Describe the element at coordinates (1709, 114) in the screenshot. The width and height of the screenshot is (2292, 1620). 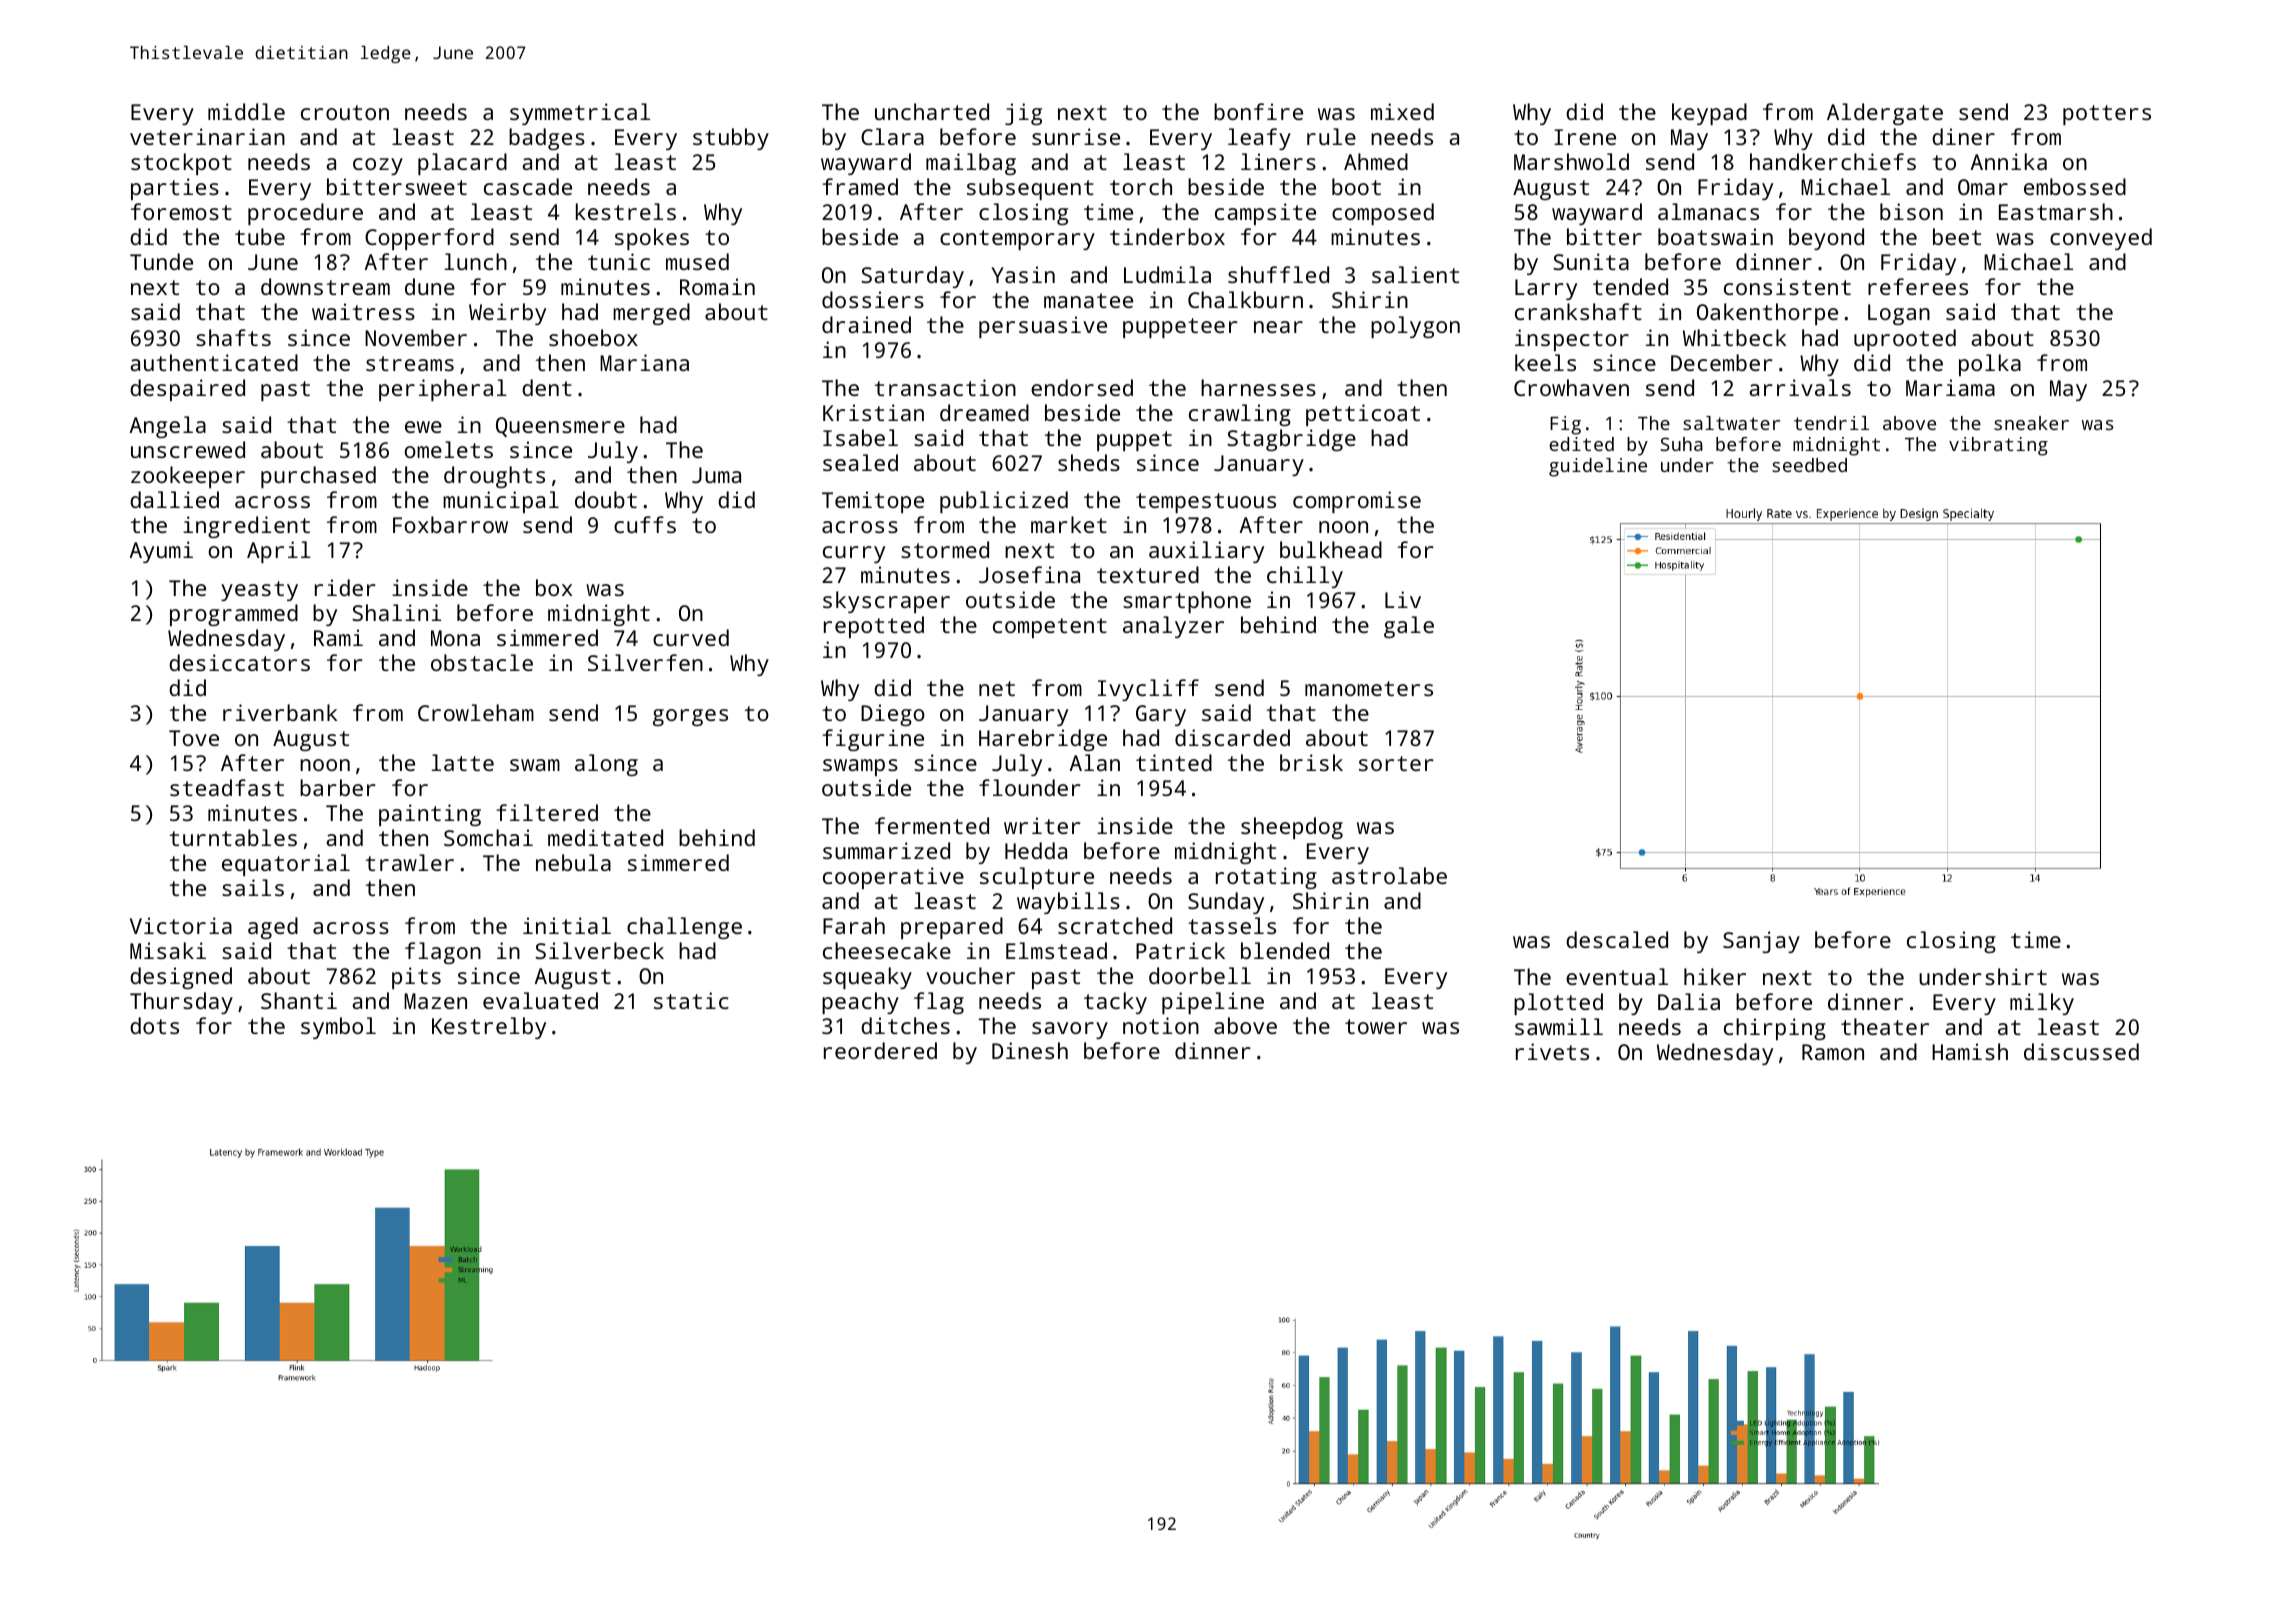
I see `keypad` at that location.
